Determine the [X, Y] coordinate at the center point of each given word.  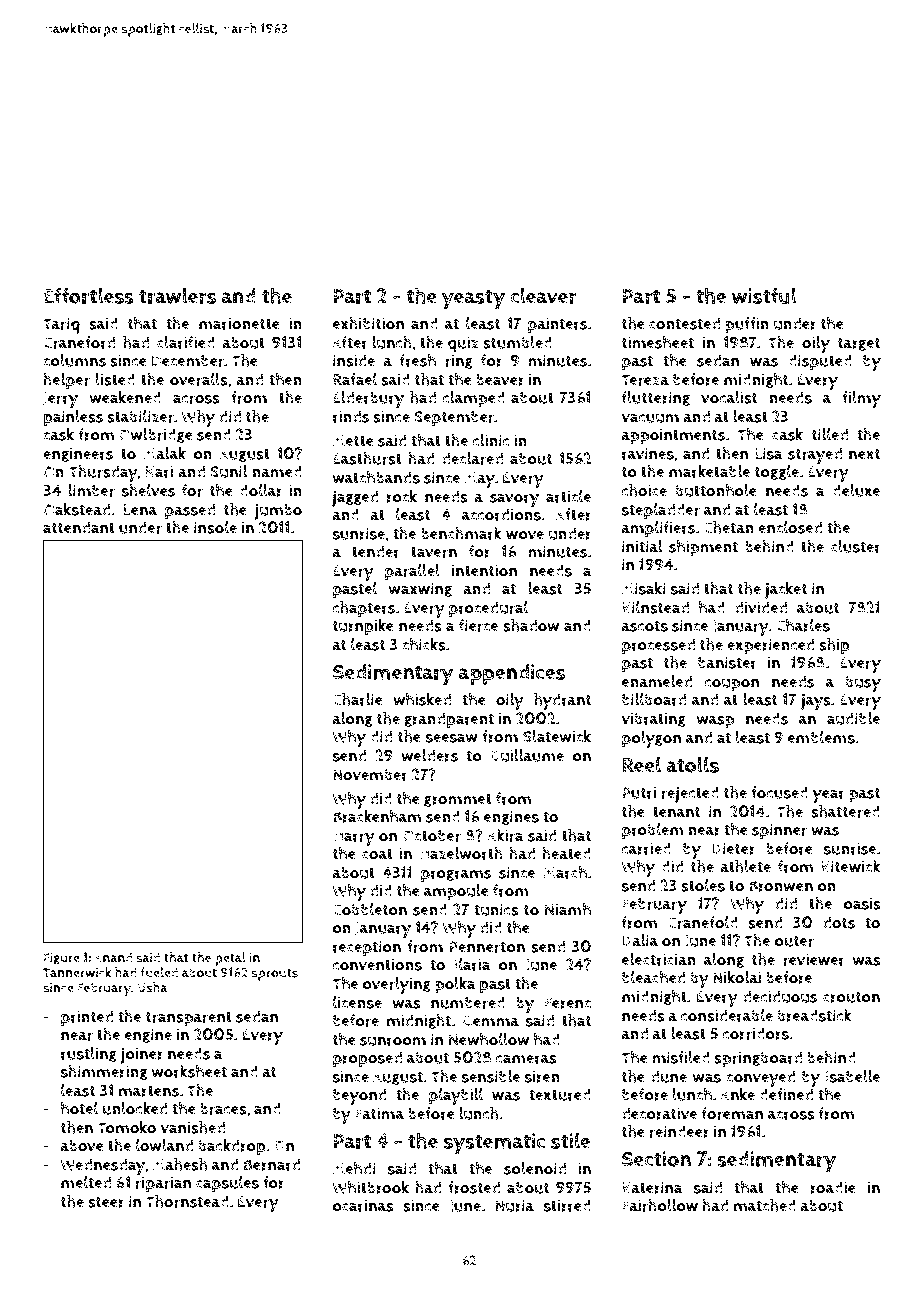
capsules [227, 1184]
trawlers [177, 295]
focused [779, 792]
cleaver [543, 295]
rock [402, 496]
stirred [567, 1205]
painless [73, 418]
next [865, 454]
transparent [189, 1019]
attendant [79, 527]
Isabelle [853, 1076]
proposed [367, 1059]
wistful [764, 295]
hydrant [563, 701]
